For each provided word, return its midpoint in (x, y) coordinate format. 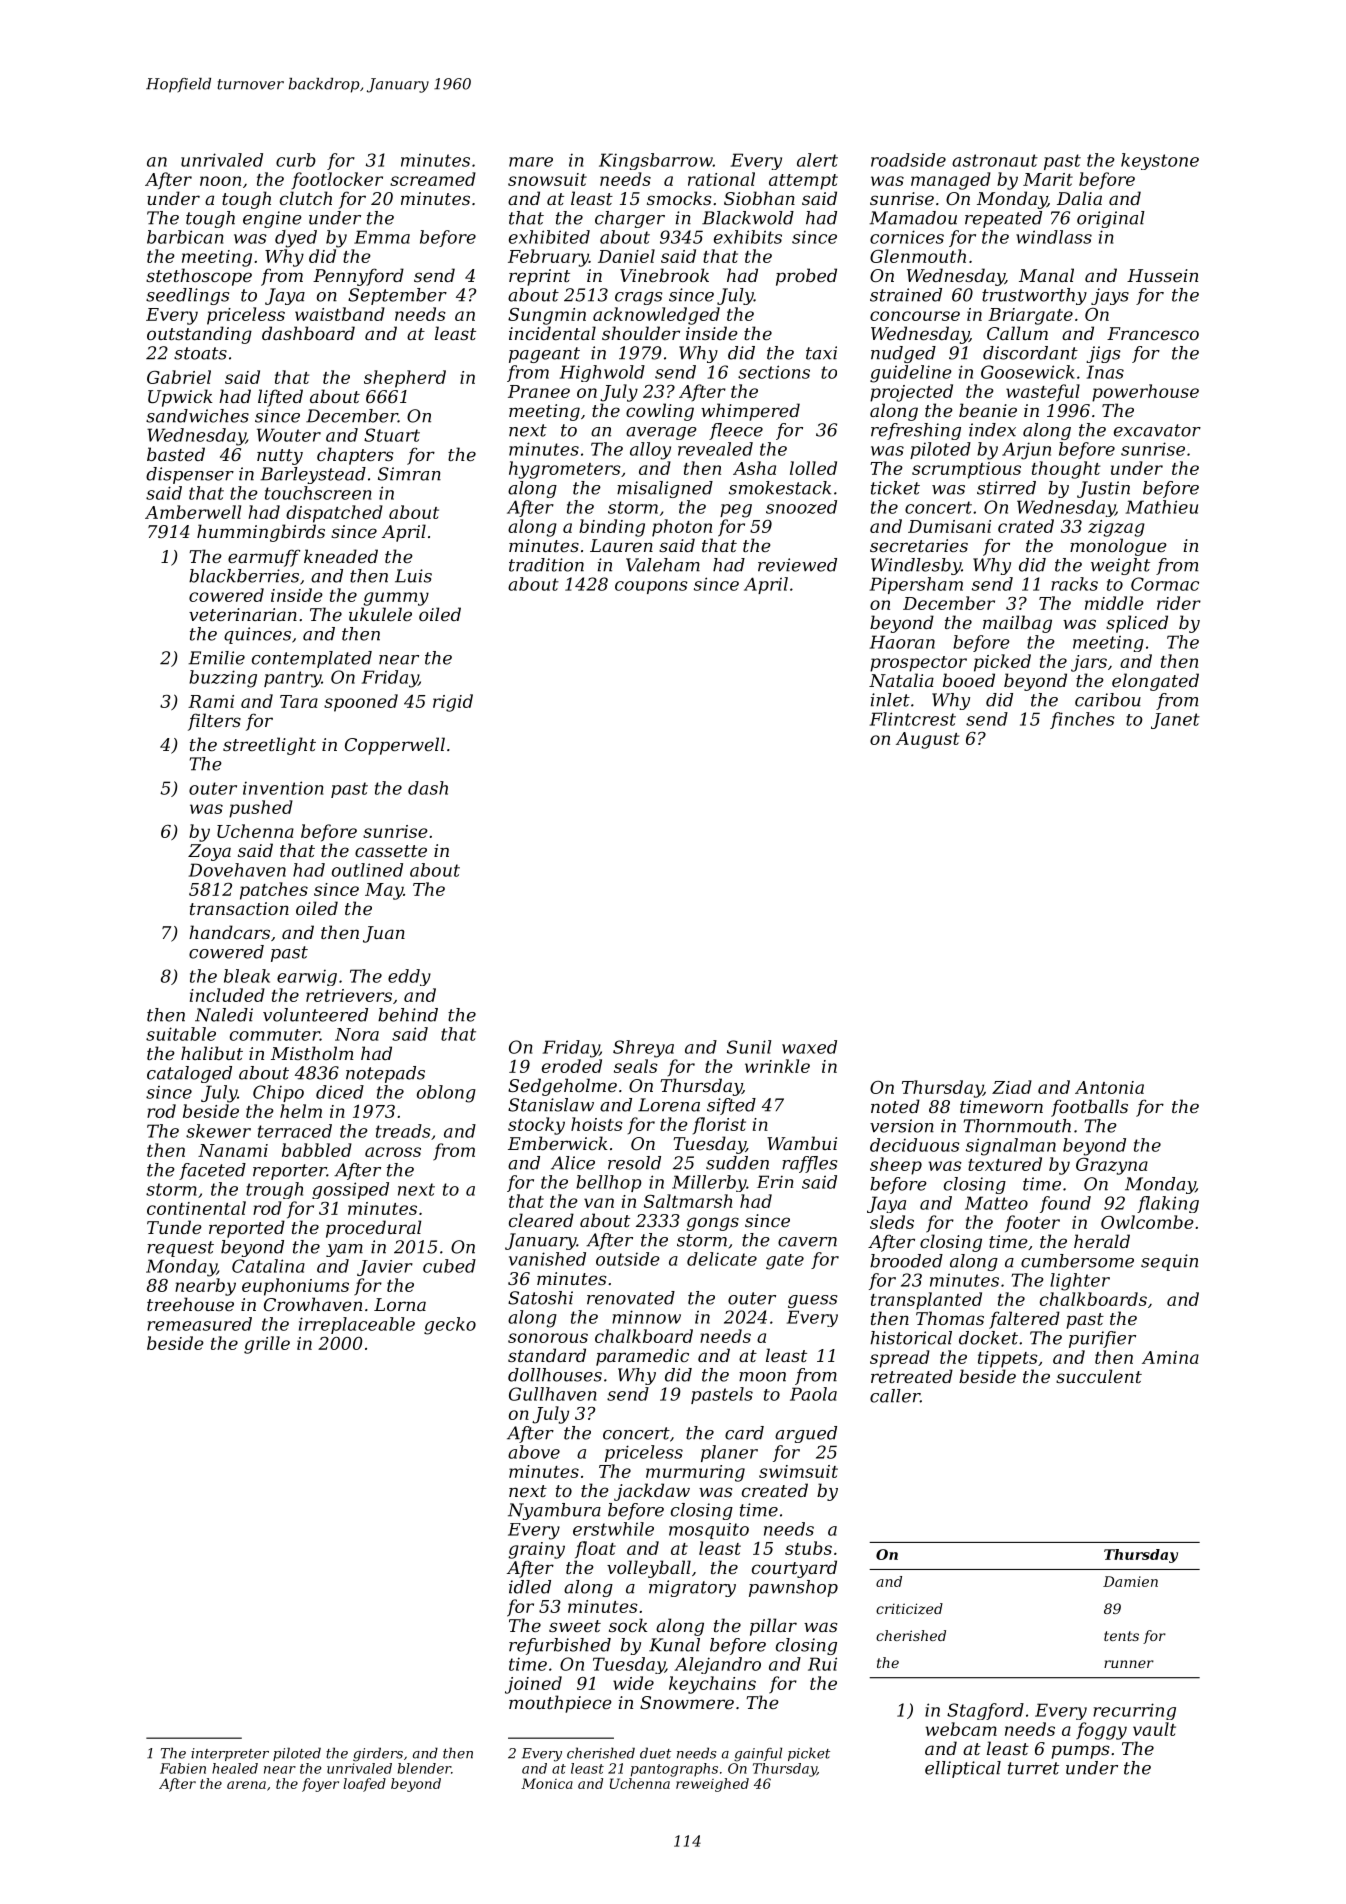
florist (719, 1125)
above (534, 1452)
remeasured (199, 1324)
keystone (1160, 161)
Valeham (663, 565)
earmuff (264, 558)
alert (817, 160)
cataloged (189, 1074)
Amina (1170, 1357)
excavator (1157, 430)
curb (296, 160)
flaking (1168, 1204)
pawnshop (793, 1588)
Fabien (183, 1768)
